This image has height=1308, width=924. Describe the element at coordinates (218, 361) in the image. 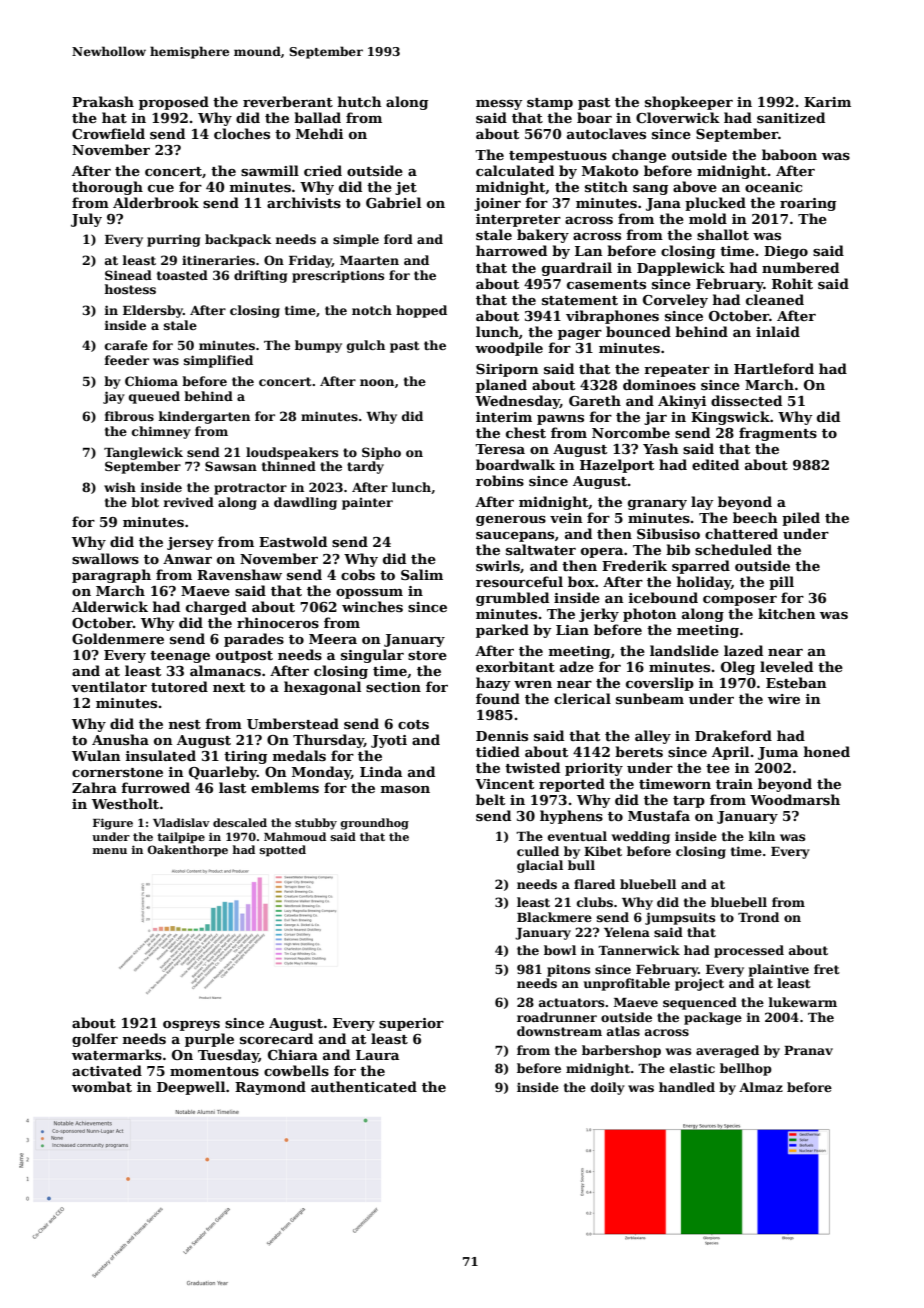

I see `simplified` at that location.
